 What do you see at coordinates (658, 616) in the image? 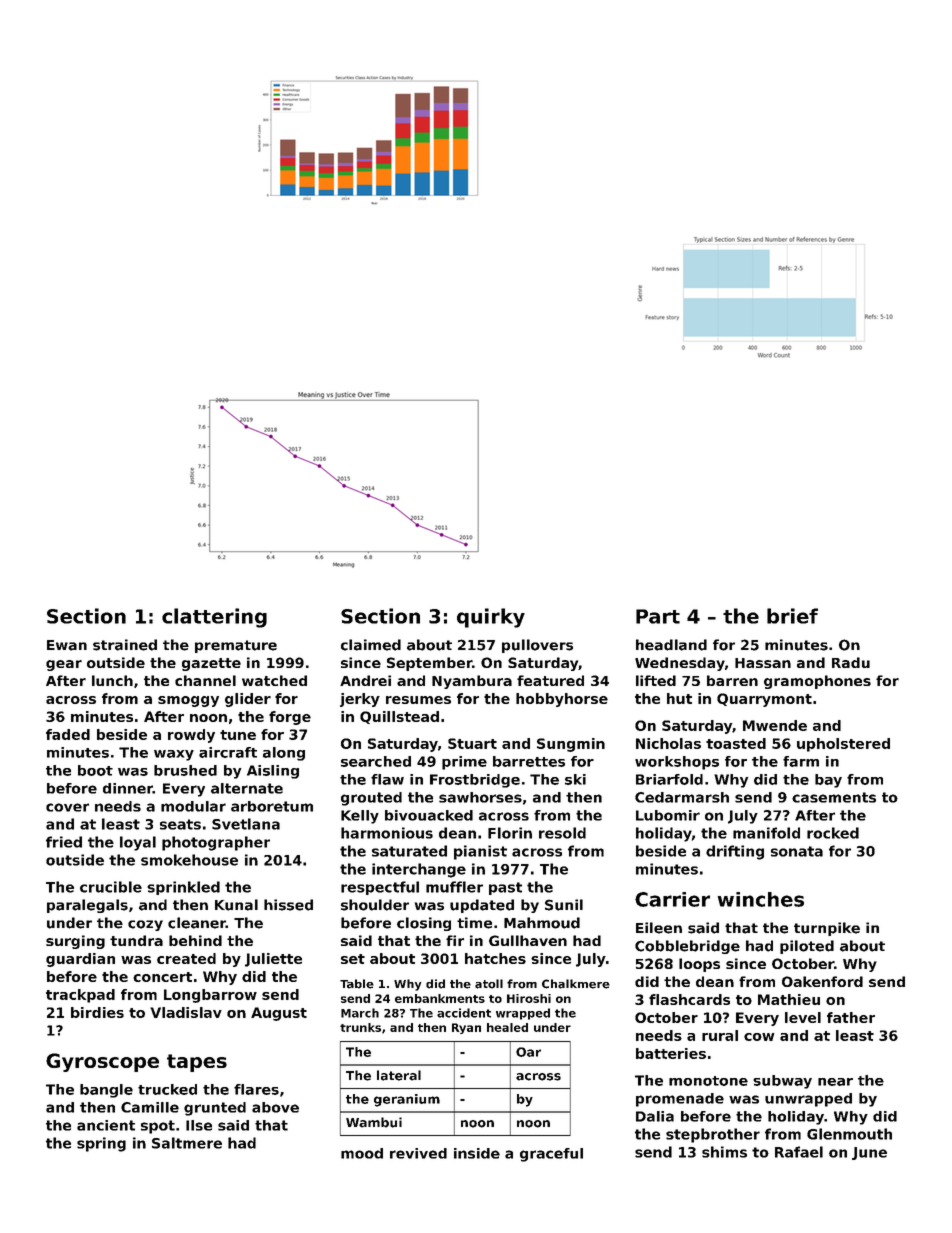
I see `Part` at bounding box center [658, 616].
